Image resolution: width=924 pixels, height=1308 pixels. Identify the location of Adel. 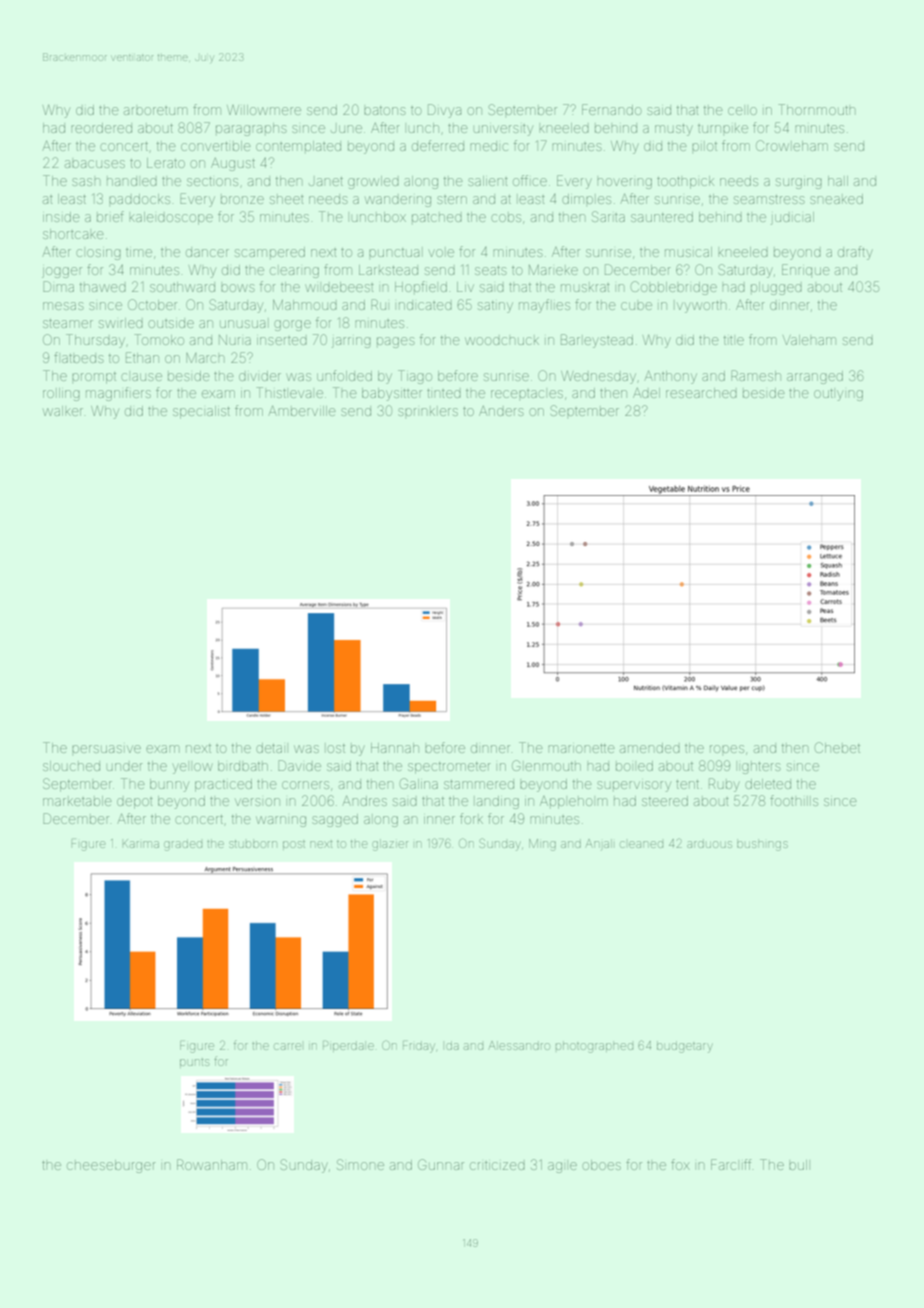
(646, 393).
